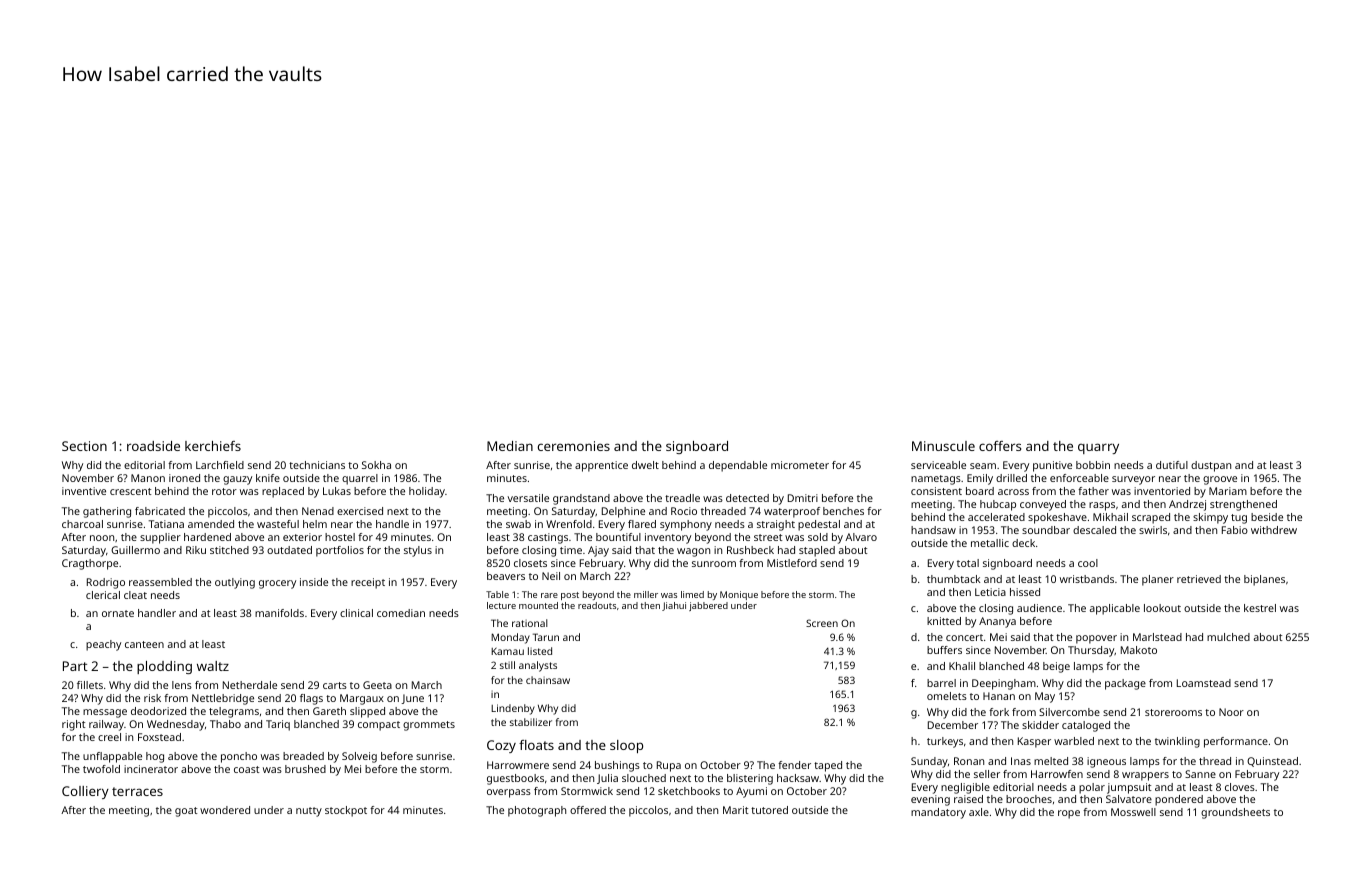 The image size is (1372, 887). I want to click on Tariq, so click(278, 725).
